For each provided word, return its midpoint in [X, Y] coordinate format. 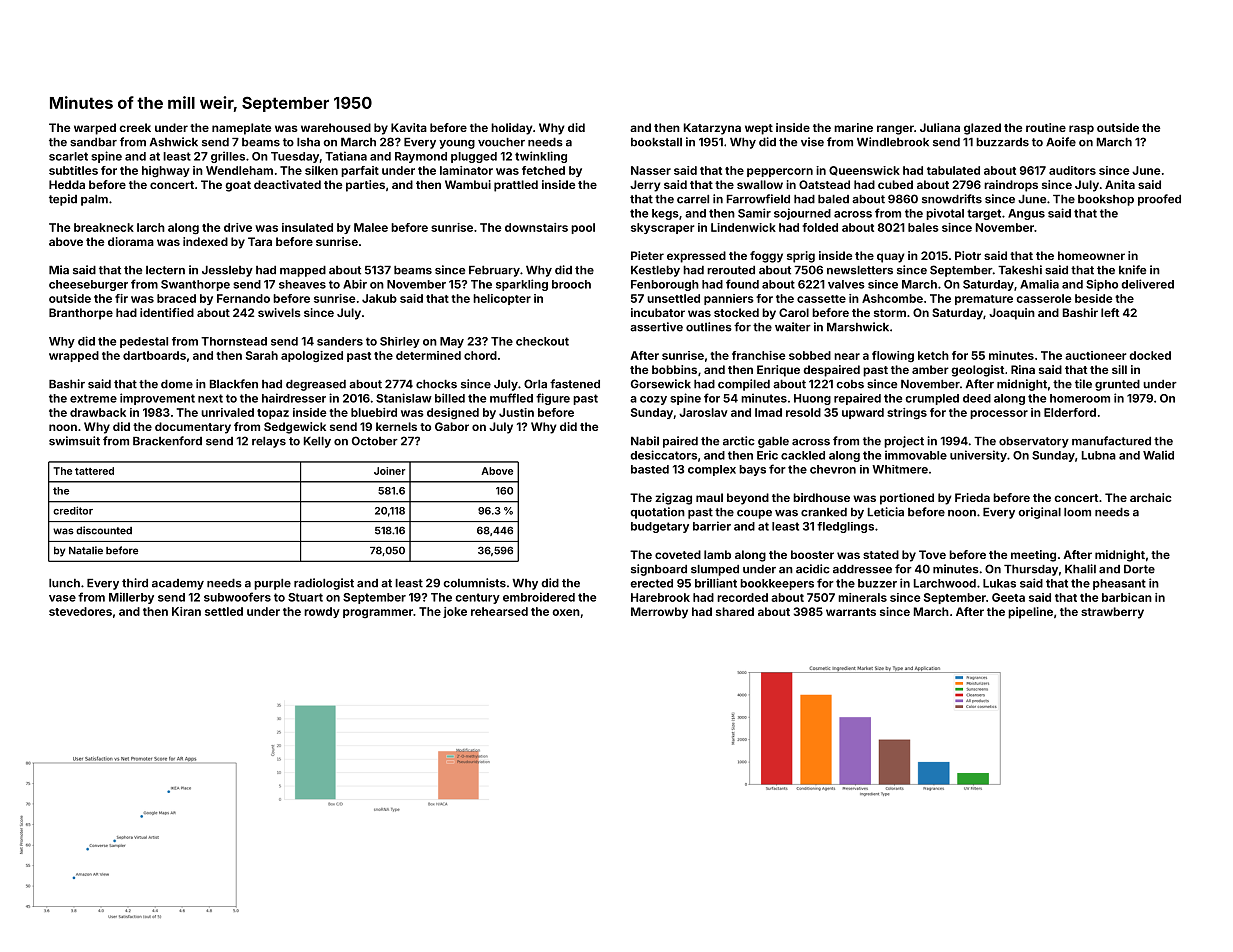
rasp [1081, 130]
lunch [64, 583]
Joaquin [1012, 314]
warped [95, 129]
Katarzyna [712, 129]
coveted [678, 554]
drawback [98, 412]
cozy [653, 400]
